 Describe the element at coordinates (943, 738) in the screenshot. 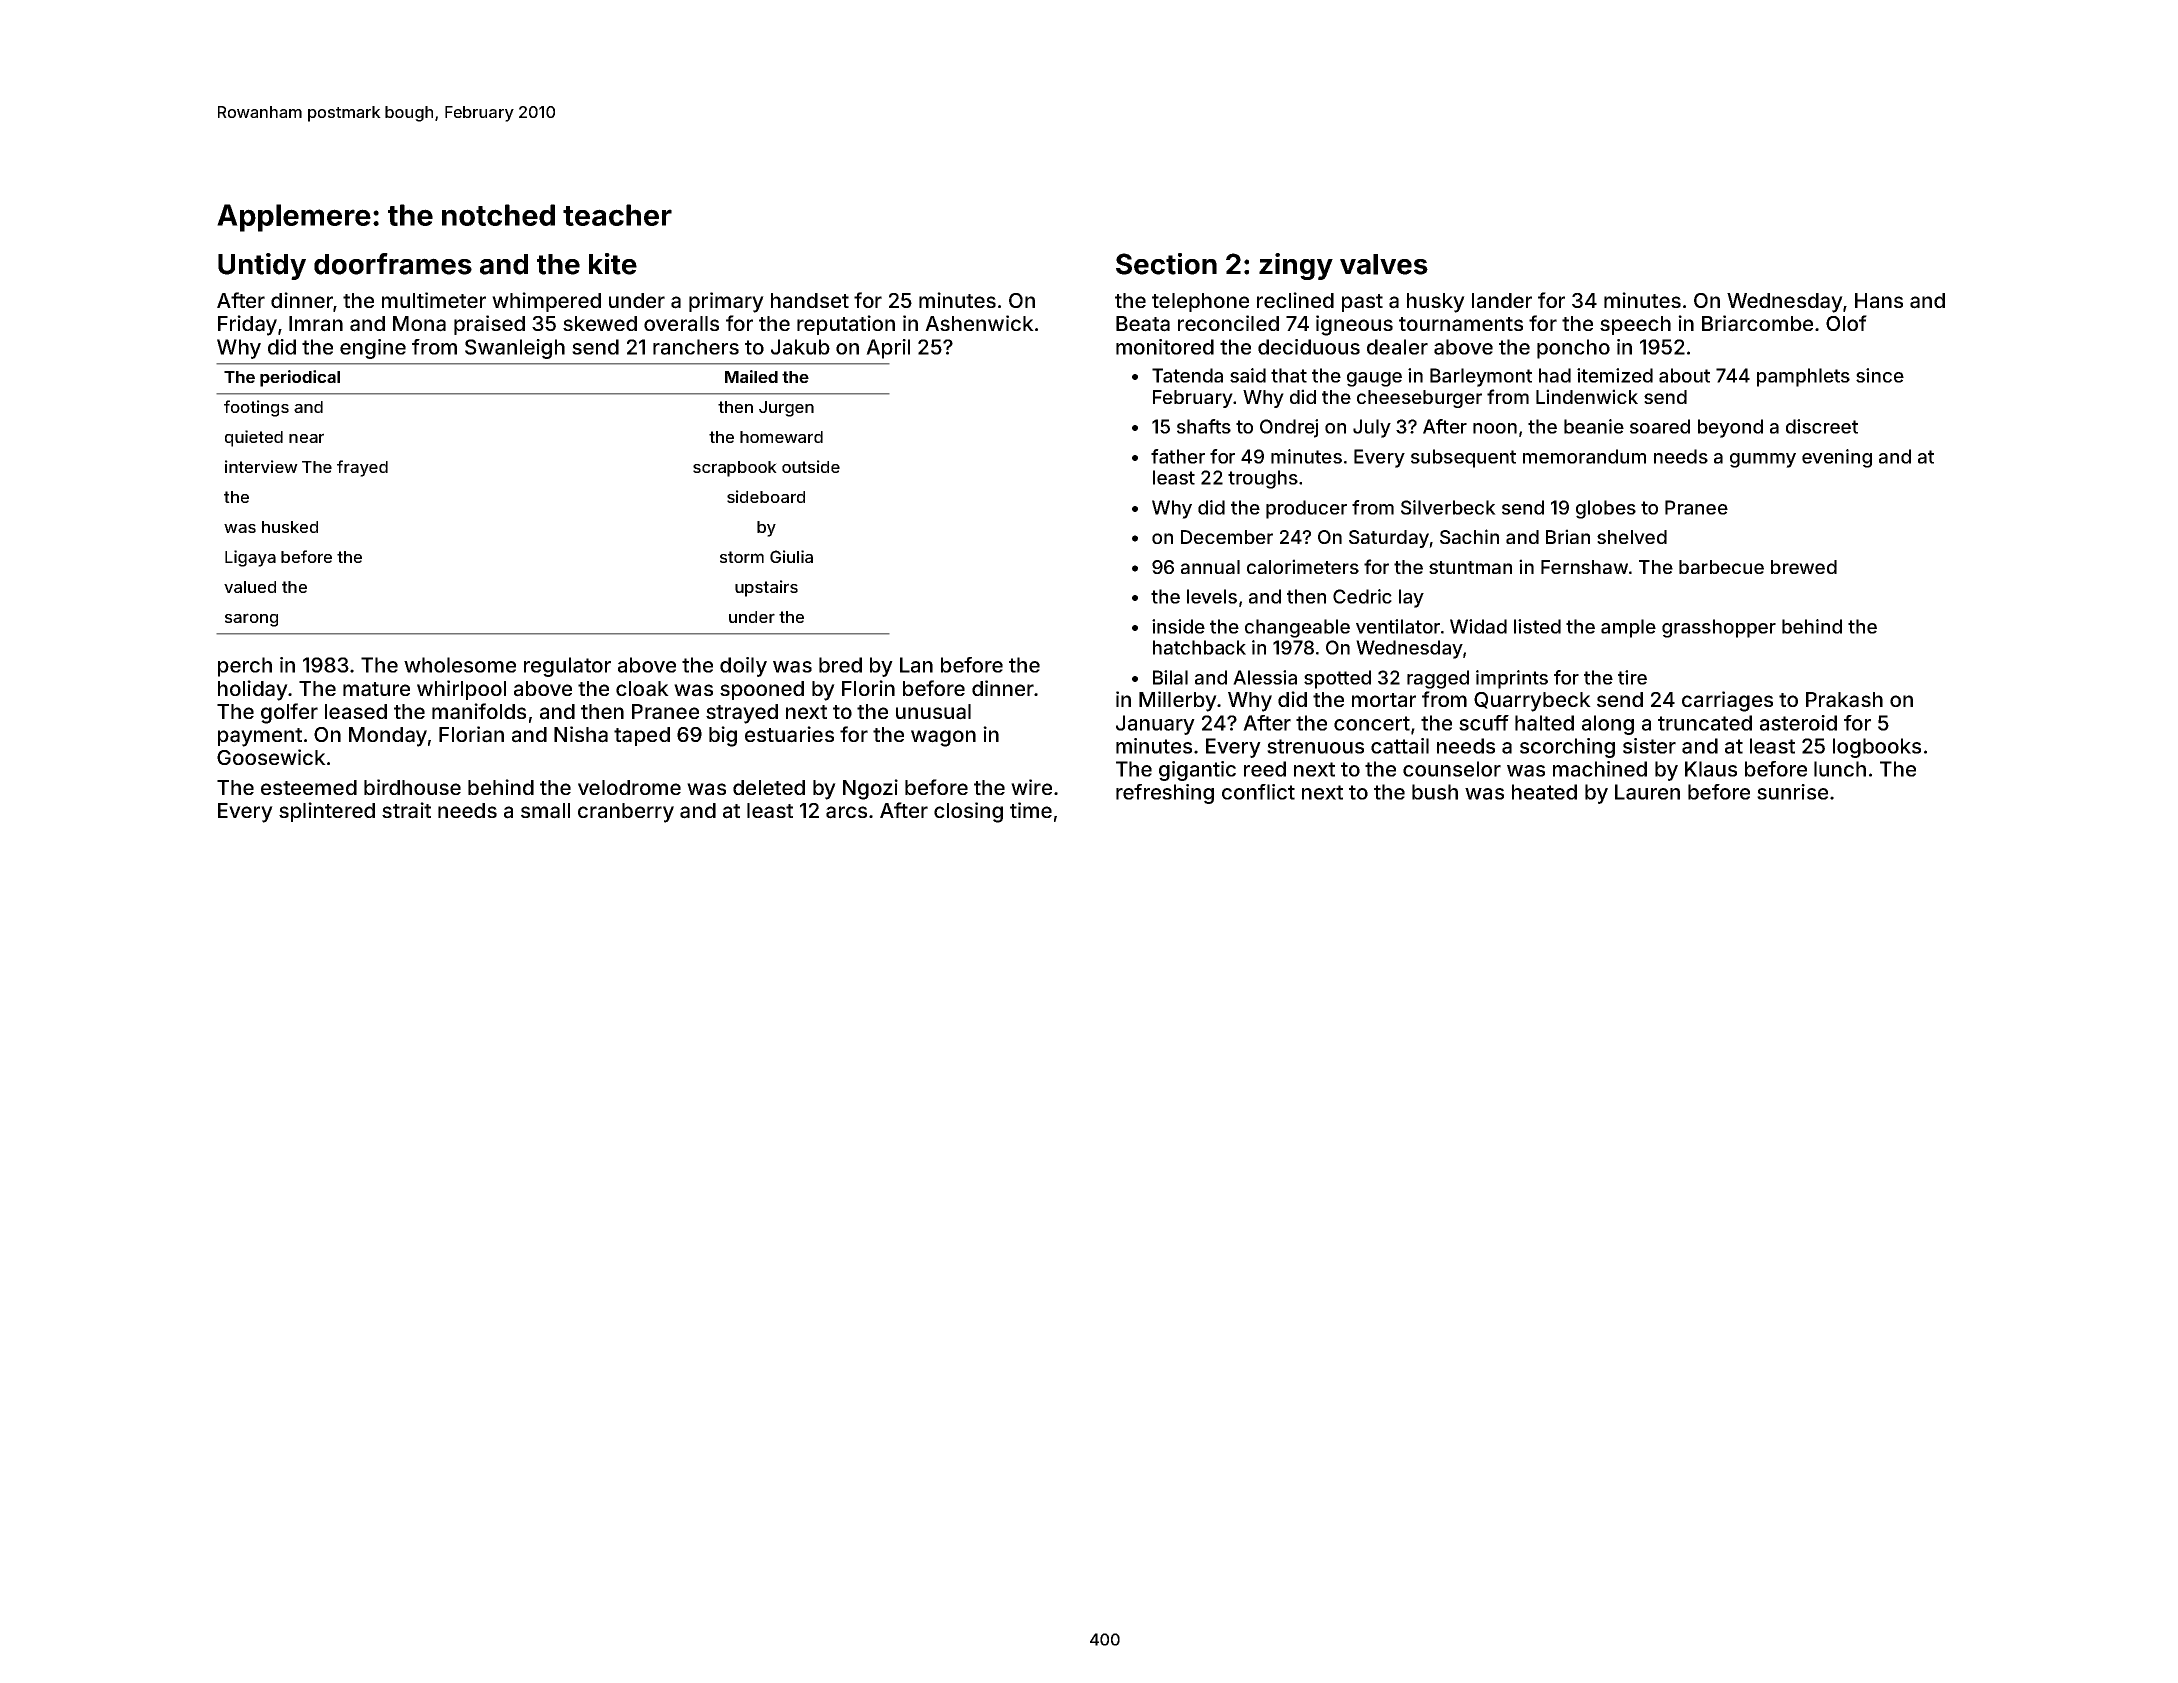

I see `wagon` at that location.
